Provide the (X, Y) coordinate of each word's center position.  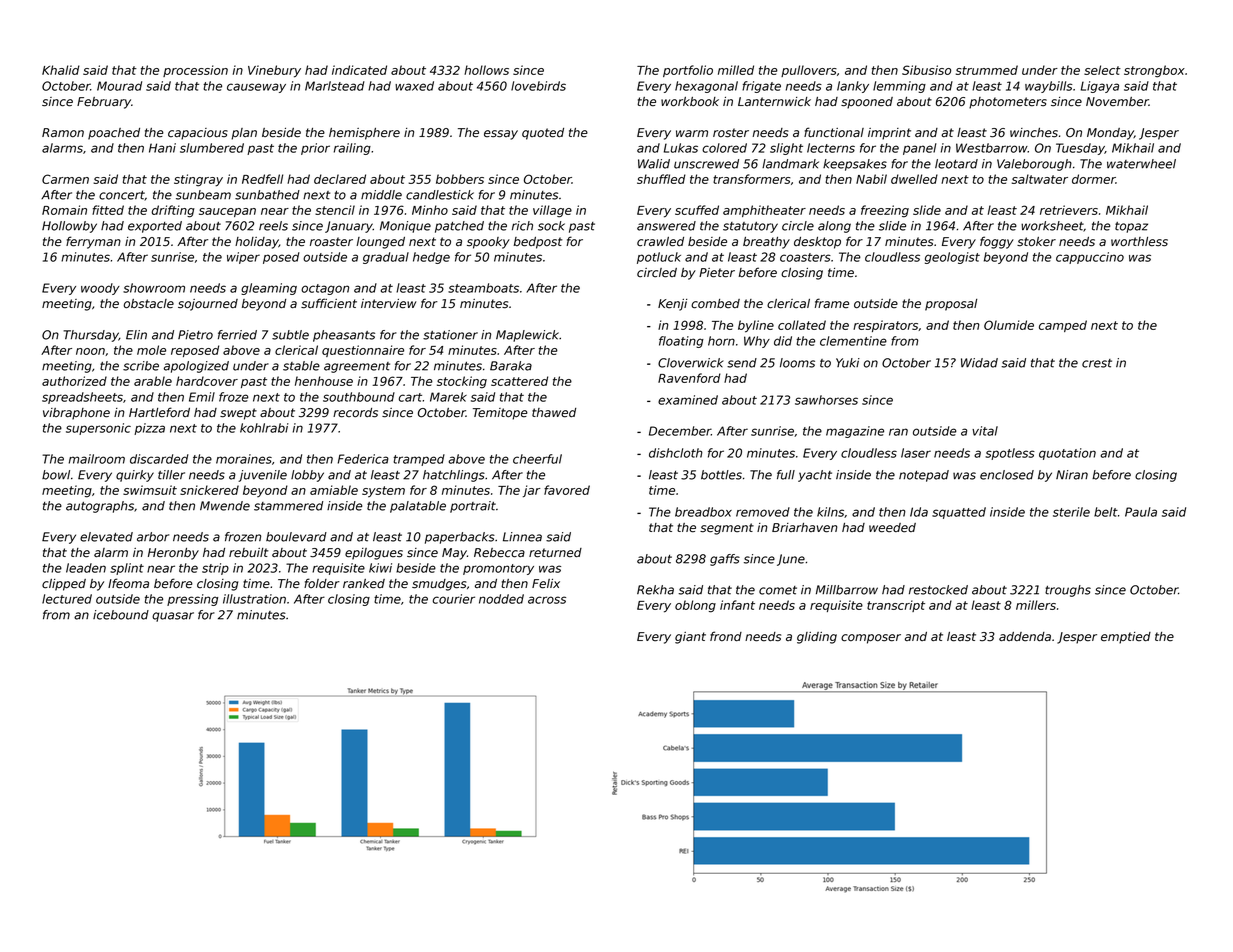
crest (1097, 363)
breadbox (703, 512)
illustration (254, 599)
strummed (987, 70)
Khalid (61, 70)
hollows (486, 70)
